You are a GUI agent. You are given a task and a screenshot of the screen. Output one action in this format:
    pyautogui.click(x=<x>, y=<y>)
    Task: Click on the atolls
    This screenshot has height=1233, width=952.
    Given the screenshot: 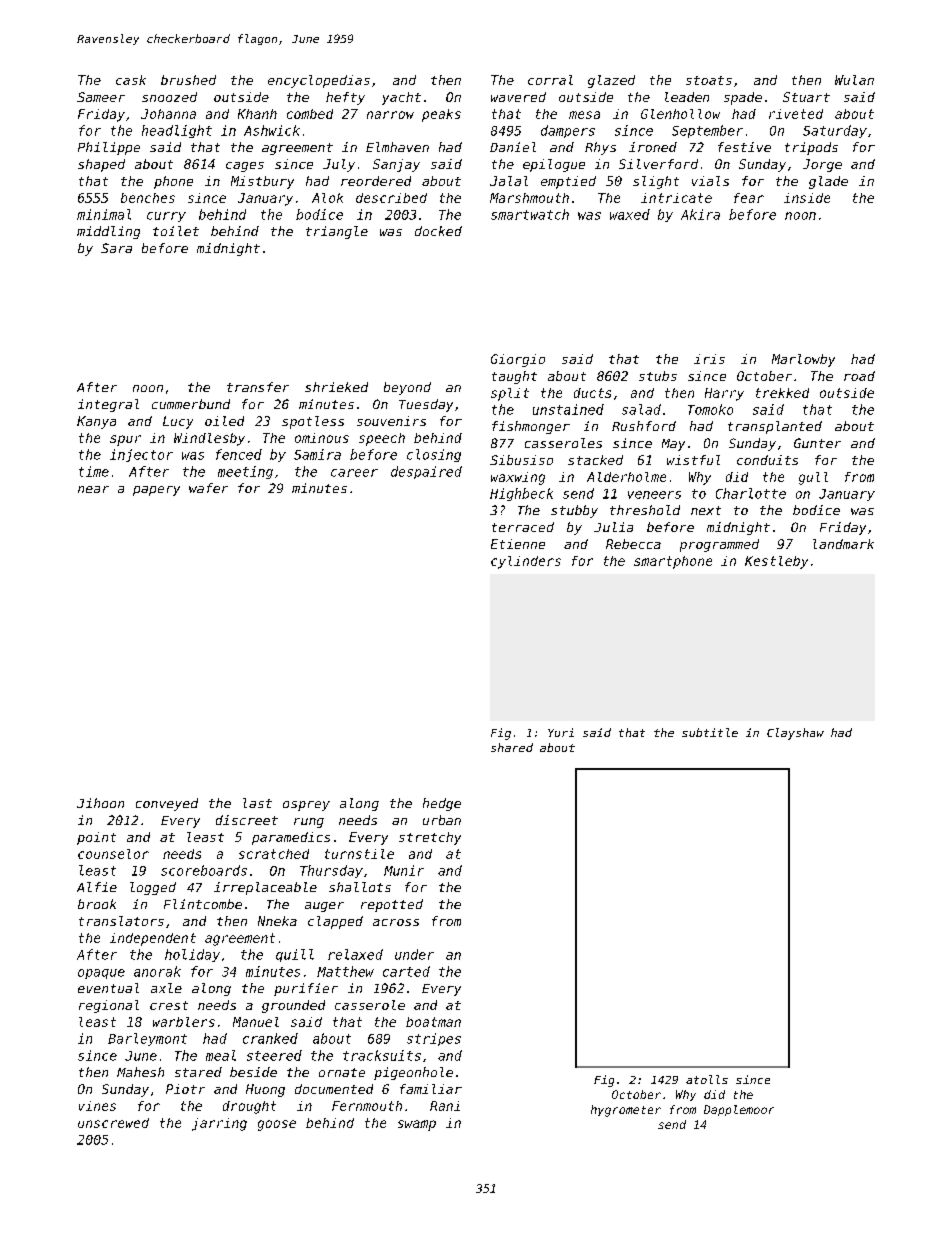 What is the action you would take?
    pyautogui.click(x=707, y=1079)
